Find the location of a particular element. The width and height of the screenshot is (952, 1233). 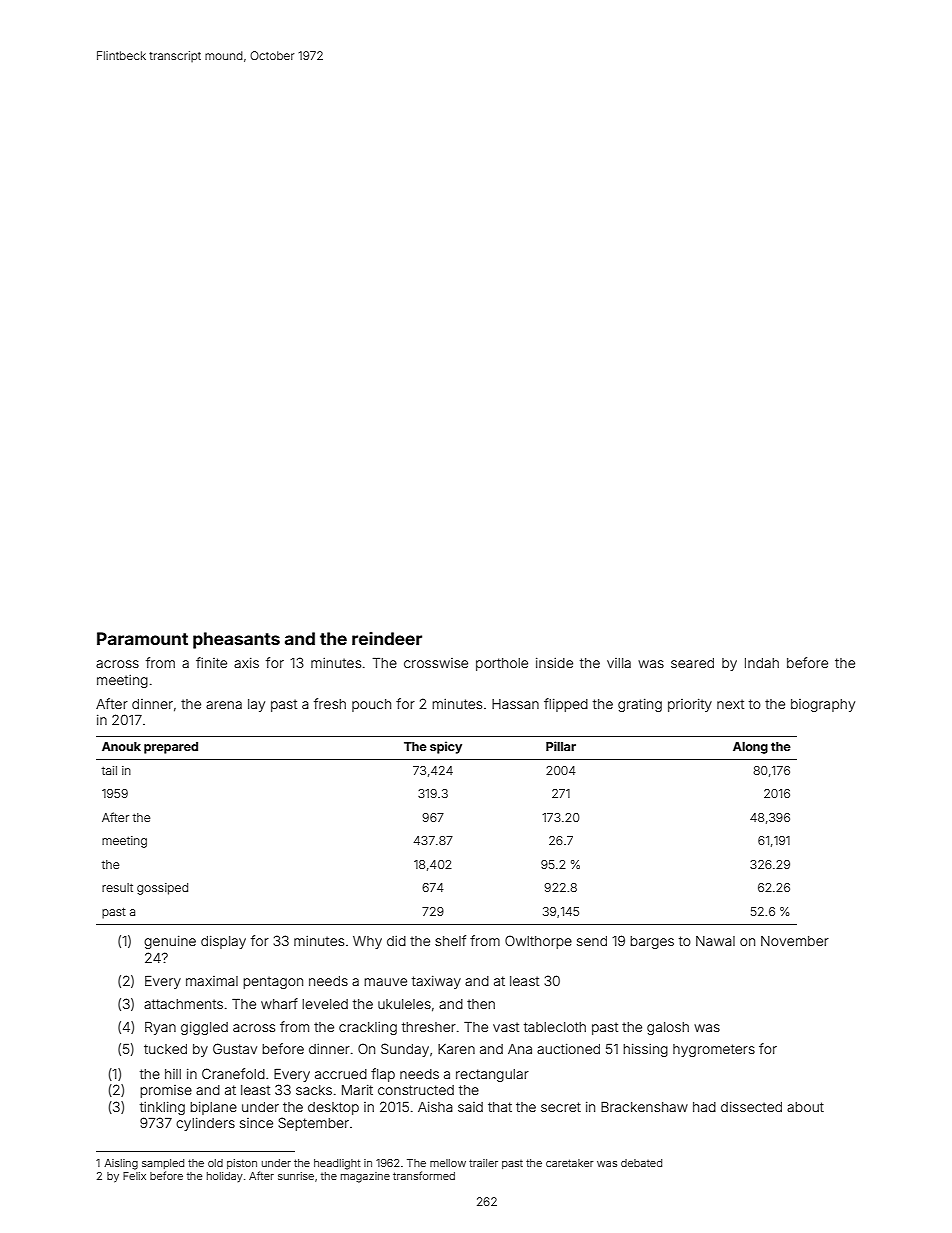

transformed is located at coordinates (424, 1175).
